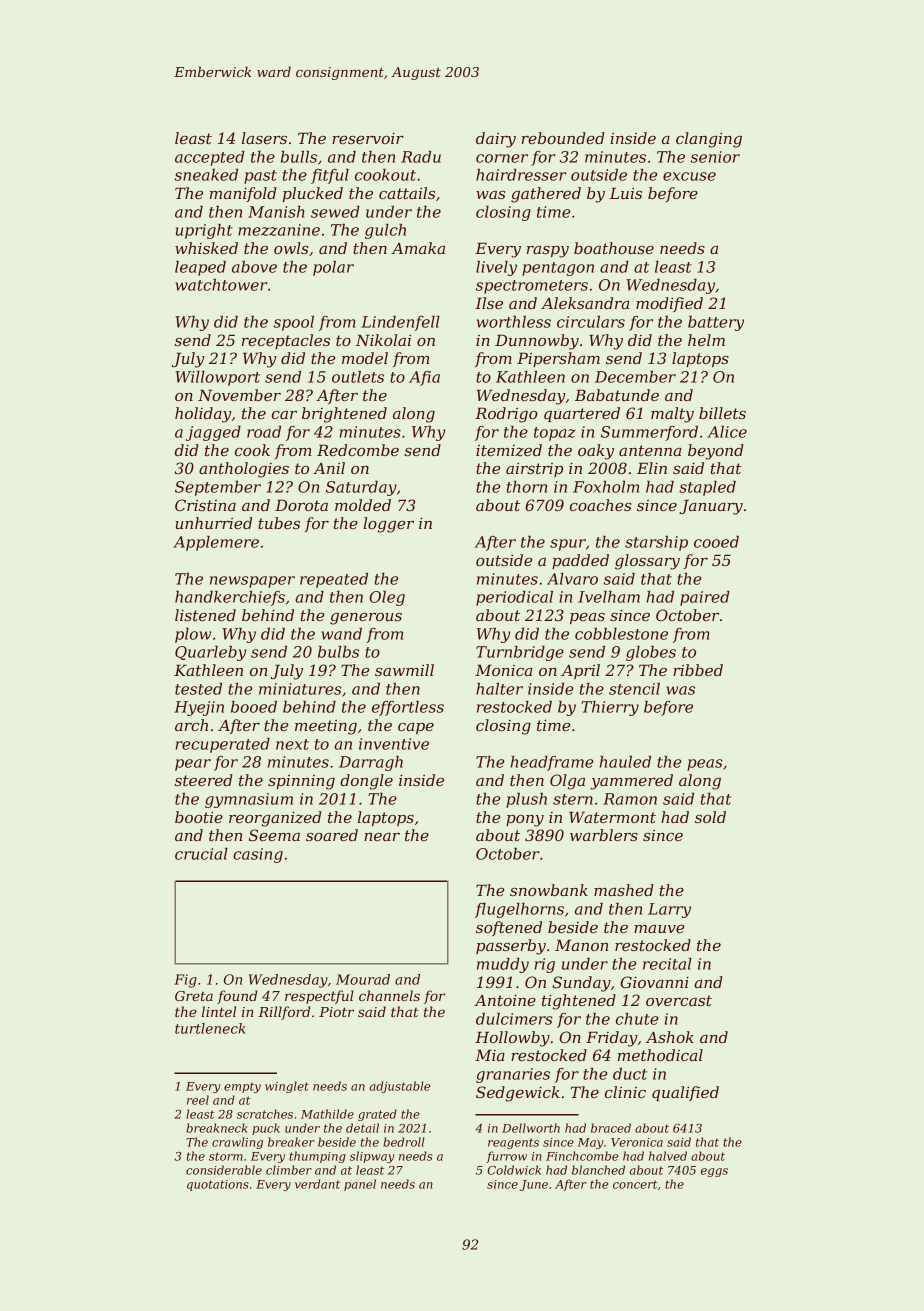 The image size is (924, 1311). Describe the element at coordinates (317, 1184) in the page. I see `verdant` at that location.
